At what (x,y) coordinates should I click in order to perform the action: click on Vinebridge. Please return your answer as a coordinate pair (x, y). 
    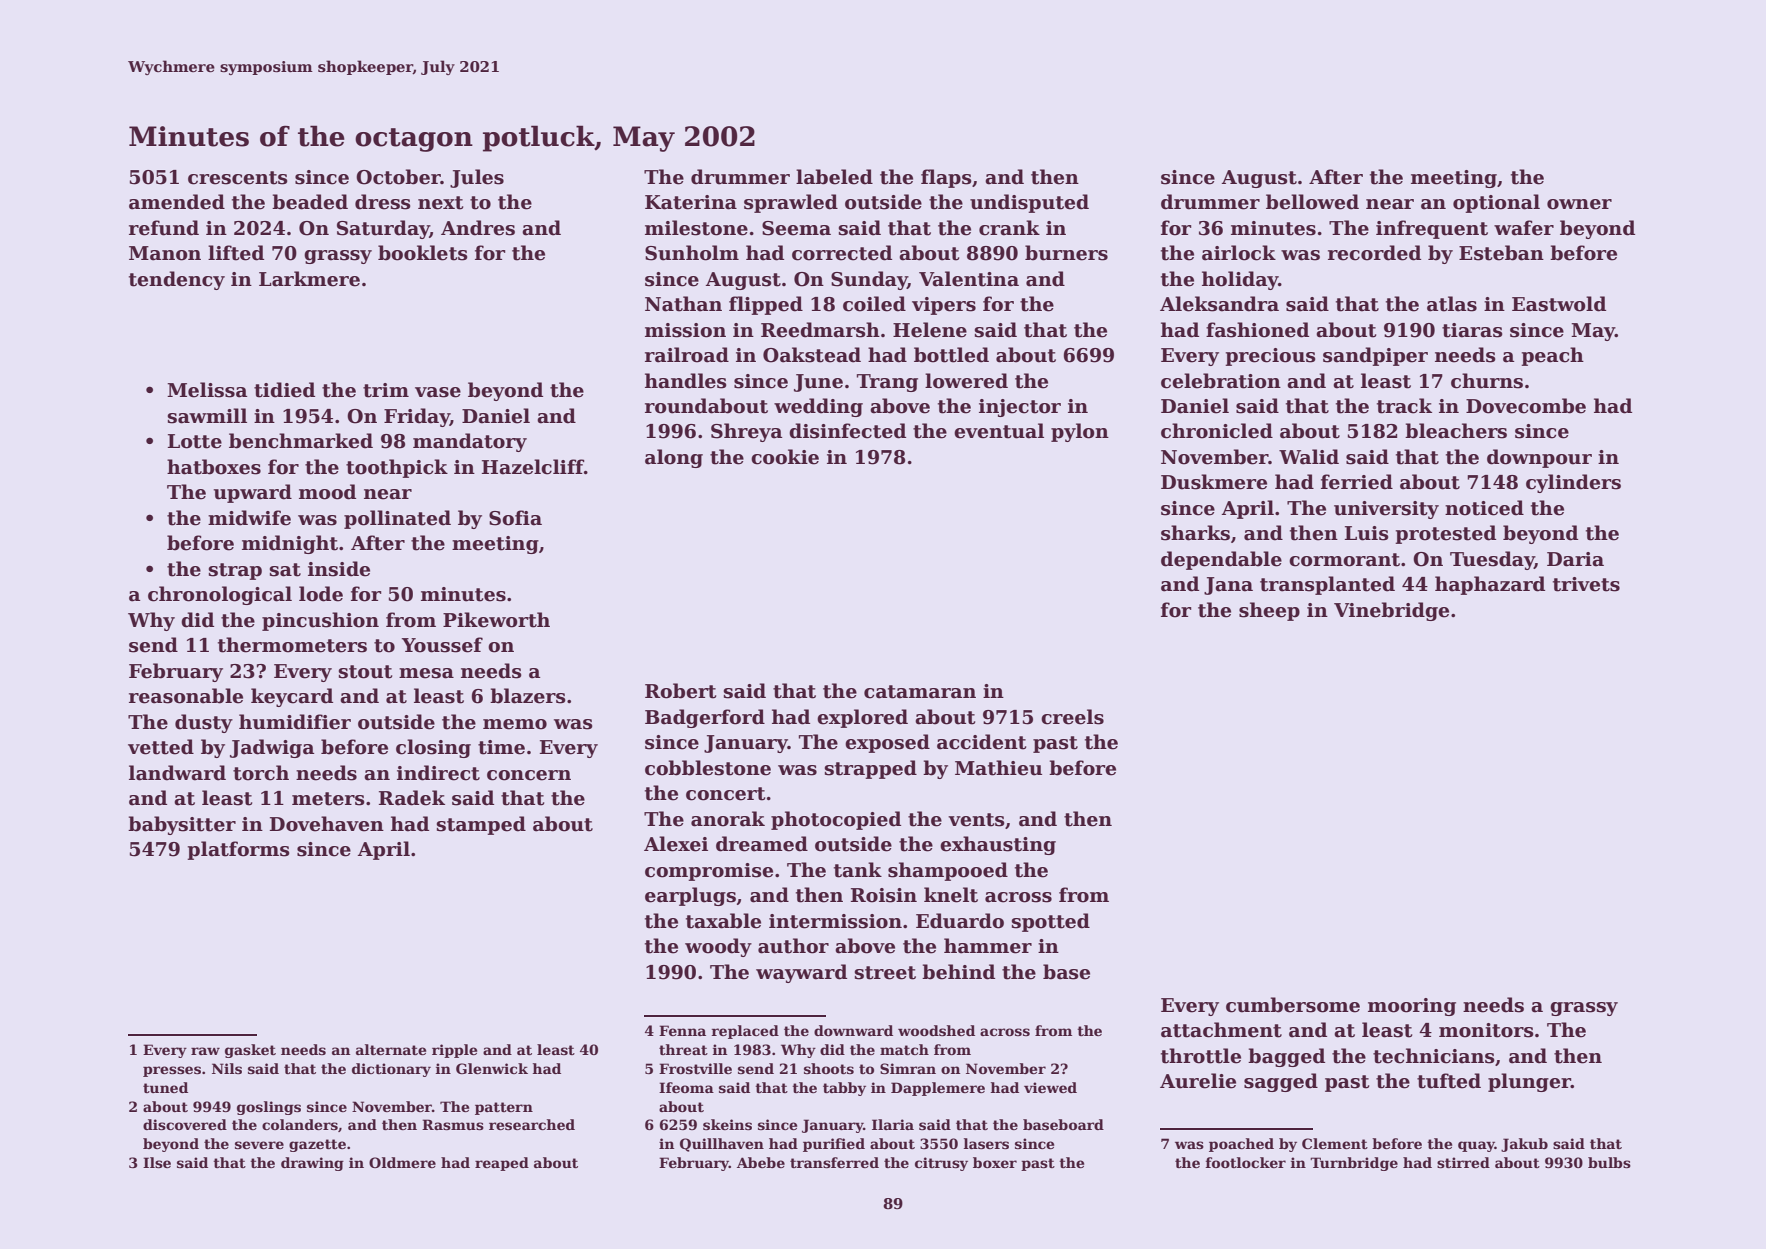
    Looking at the image, I should click on (1391, 611).
